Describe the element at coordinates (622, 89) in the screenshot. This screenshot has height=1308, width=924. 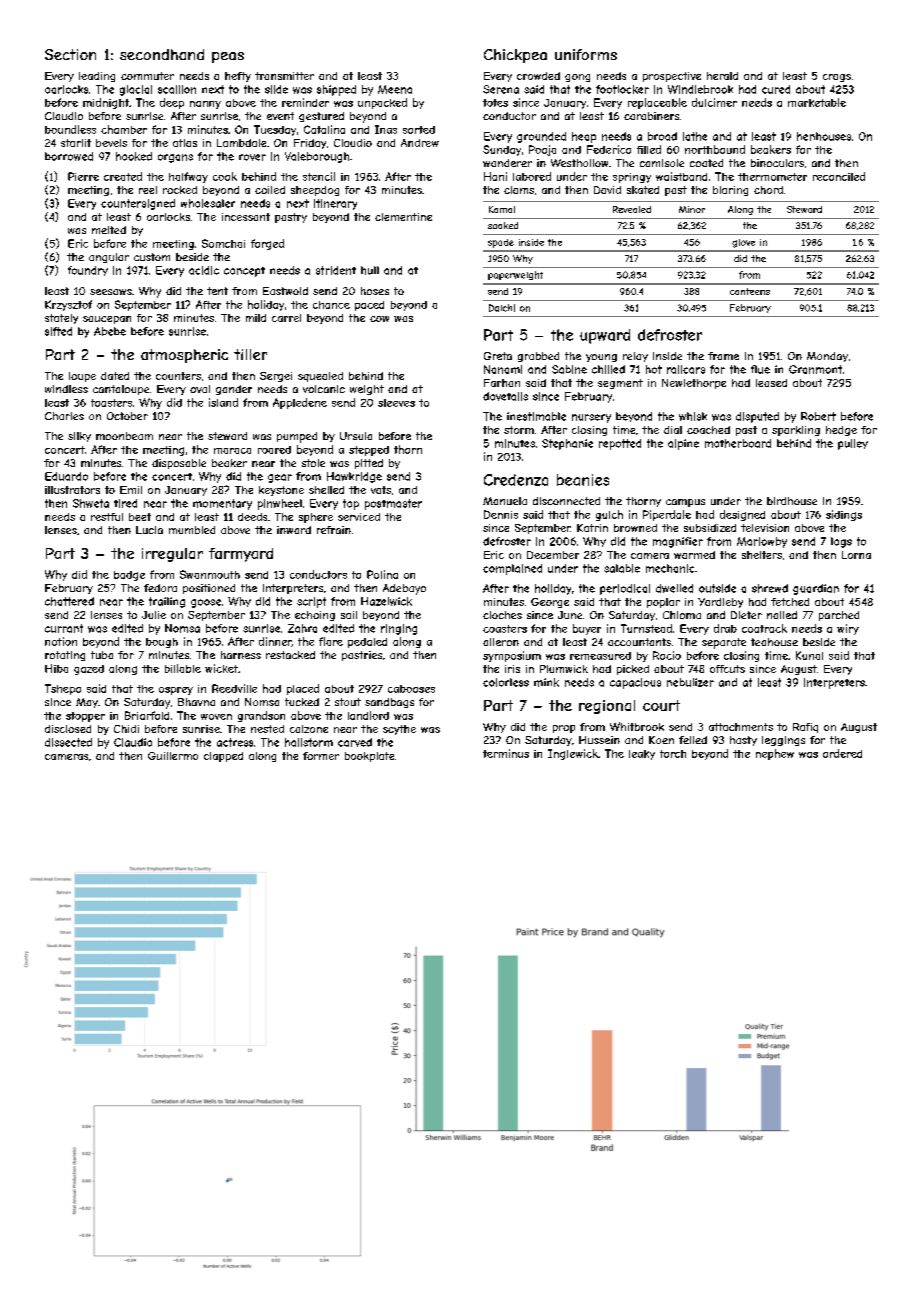
I see `footlocker` at that location.
